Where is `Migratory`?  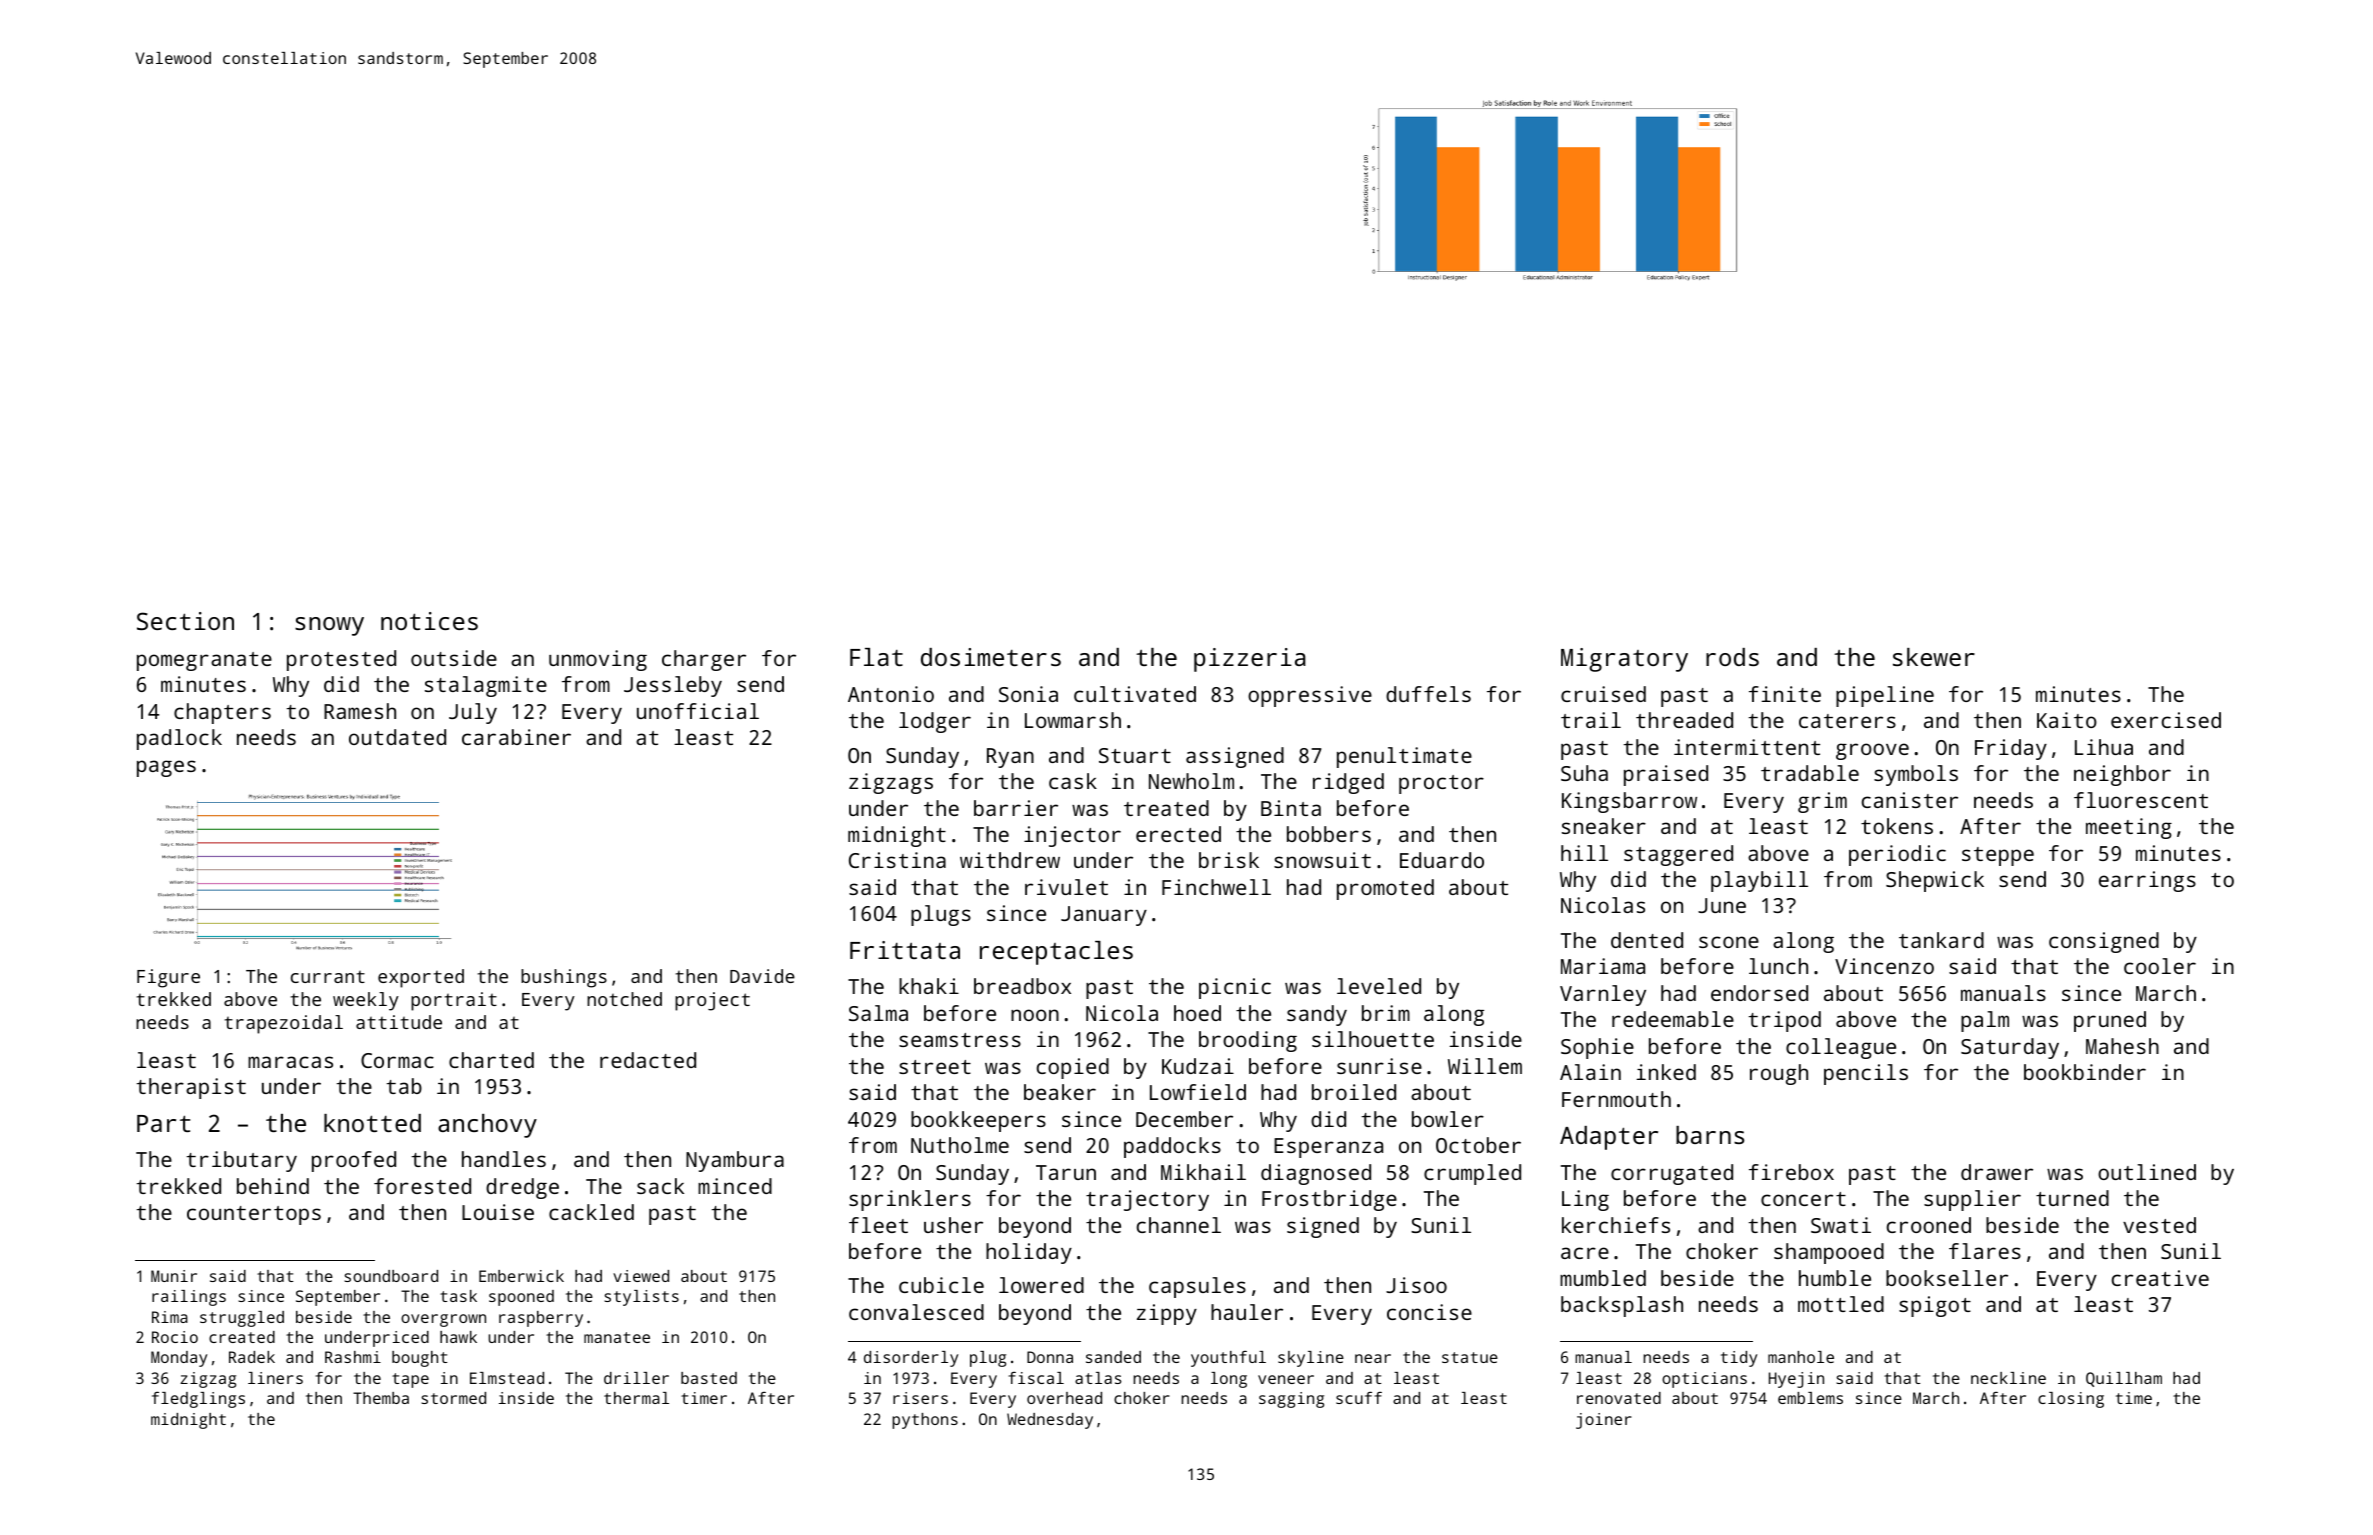 Migratory is located at coordinates (1624, 660).
